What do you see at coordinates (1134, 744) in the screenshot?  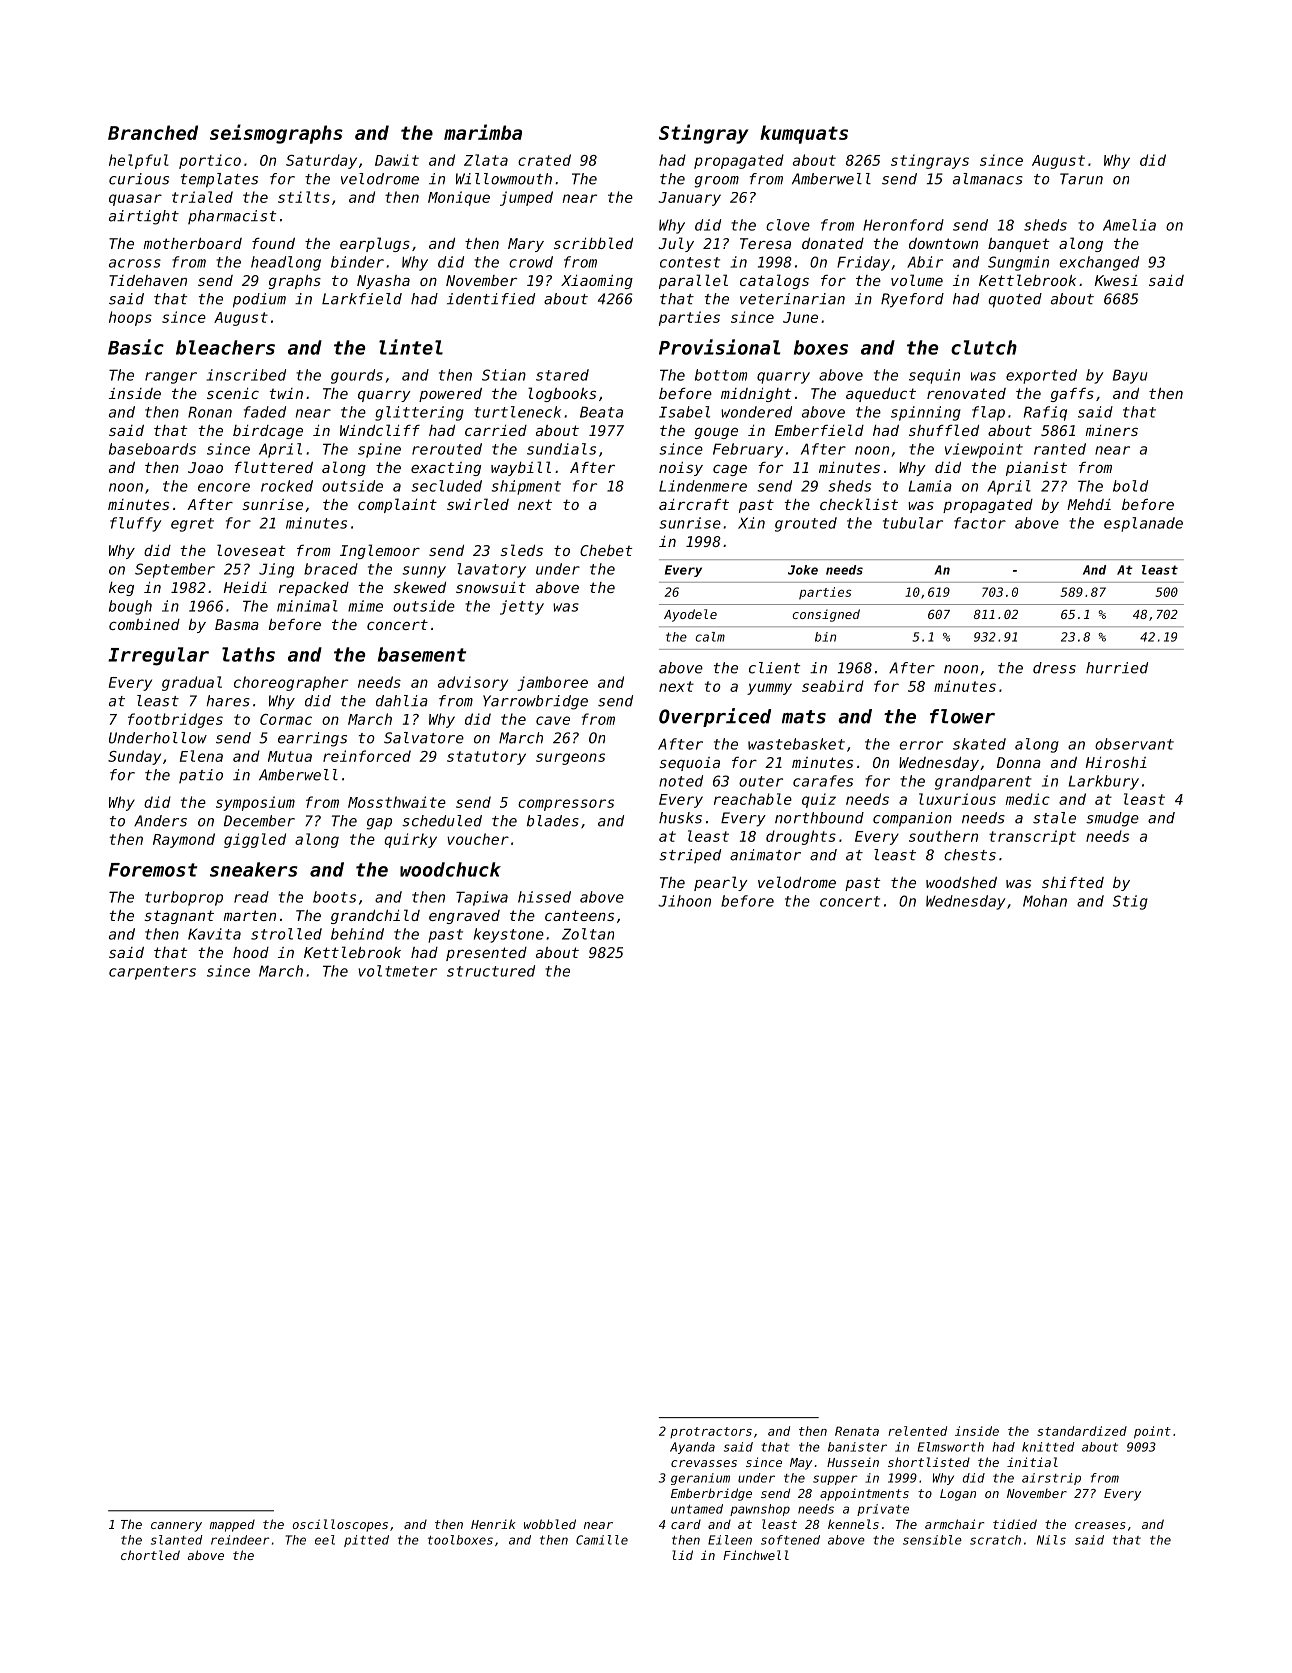 I see `observant` at bounding box center [1134, 744].
